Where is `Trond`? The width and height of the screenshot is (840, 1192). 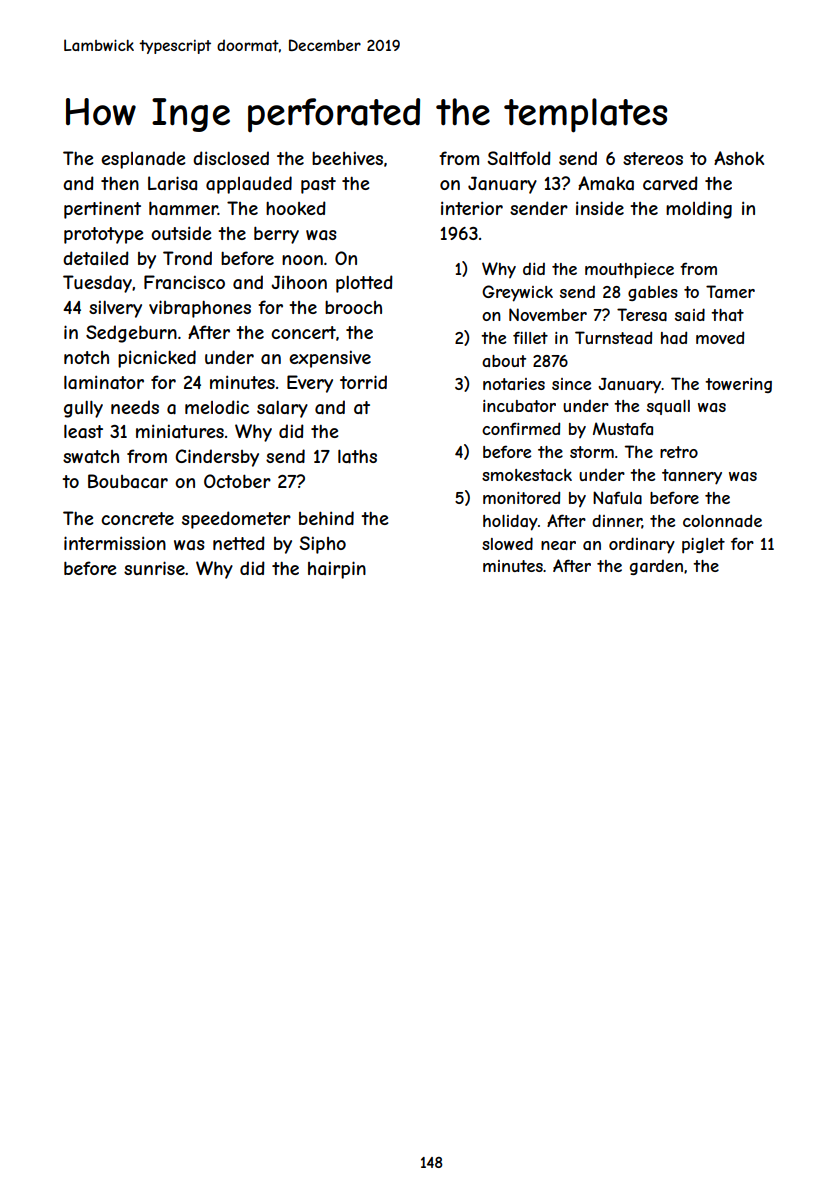 Trond is located at coordinates (187, 258).
